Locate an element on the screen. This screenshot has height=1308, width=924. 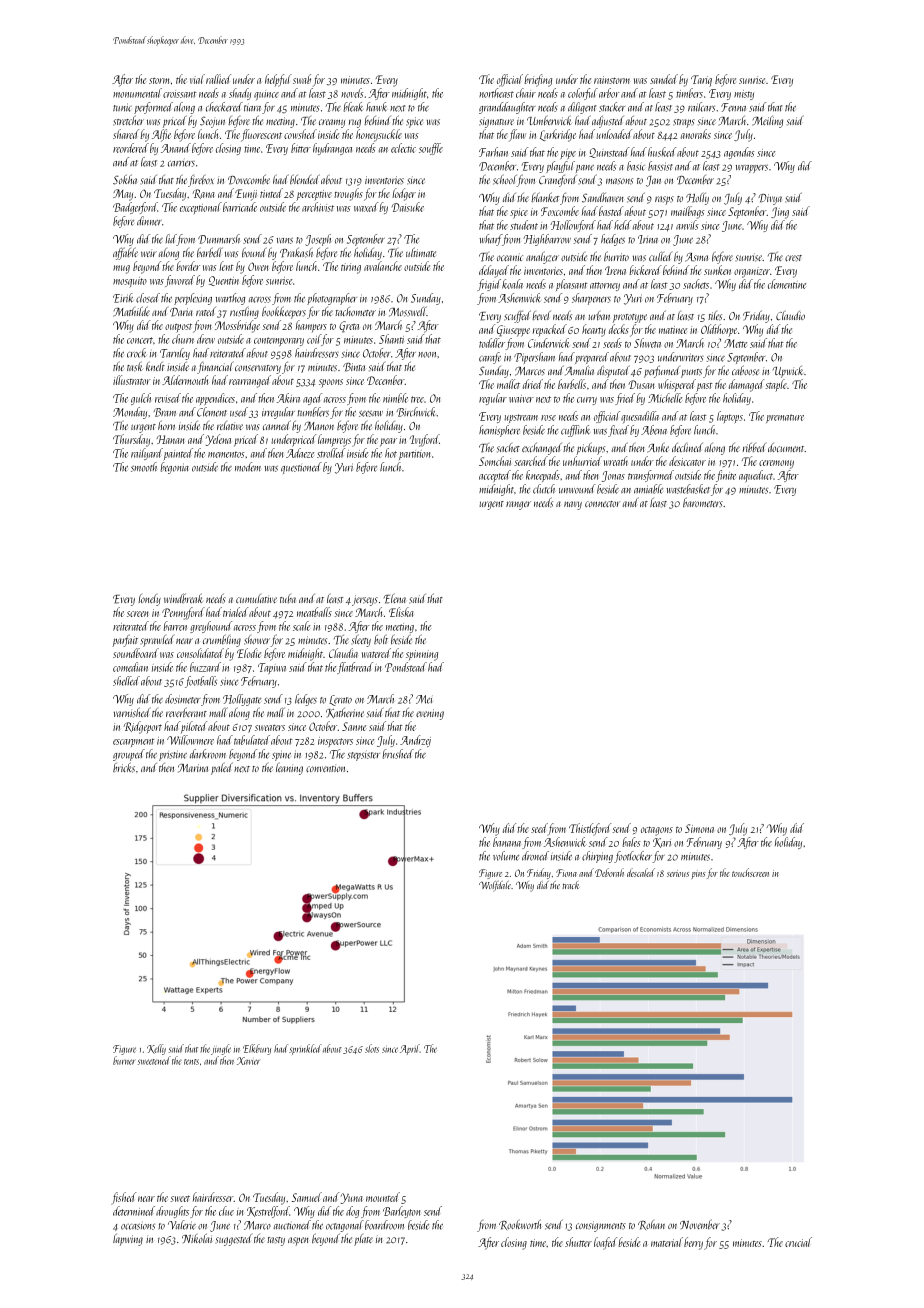
pins is located at coordinates (699, 874).
